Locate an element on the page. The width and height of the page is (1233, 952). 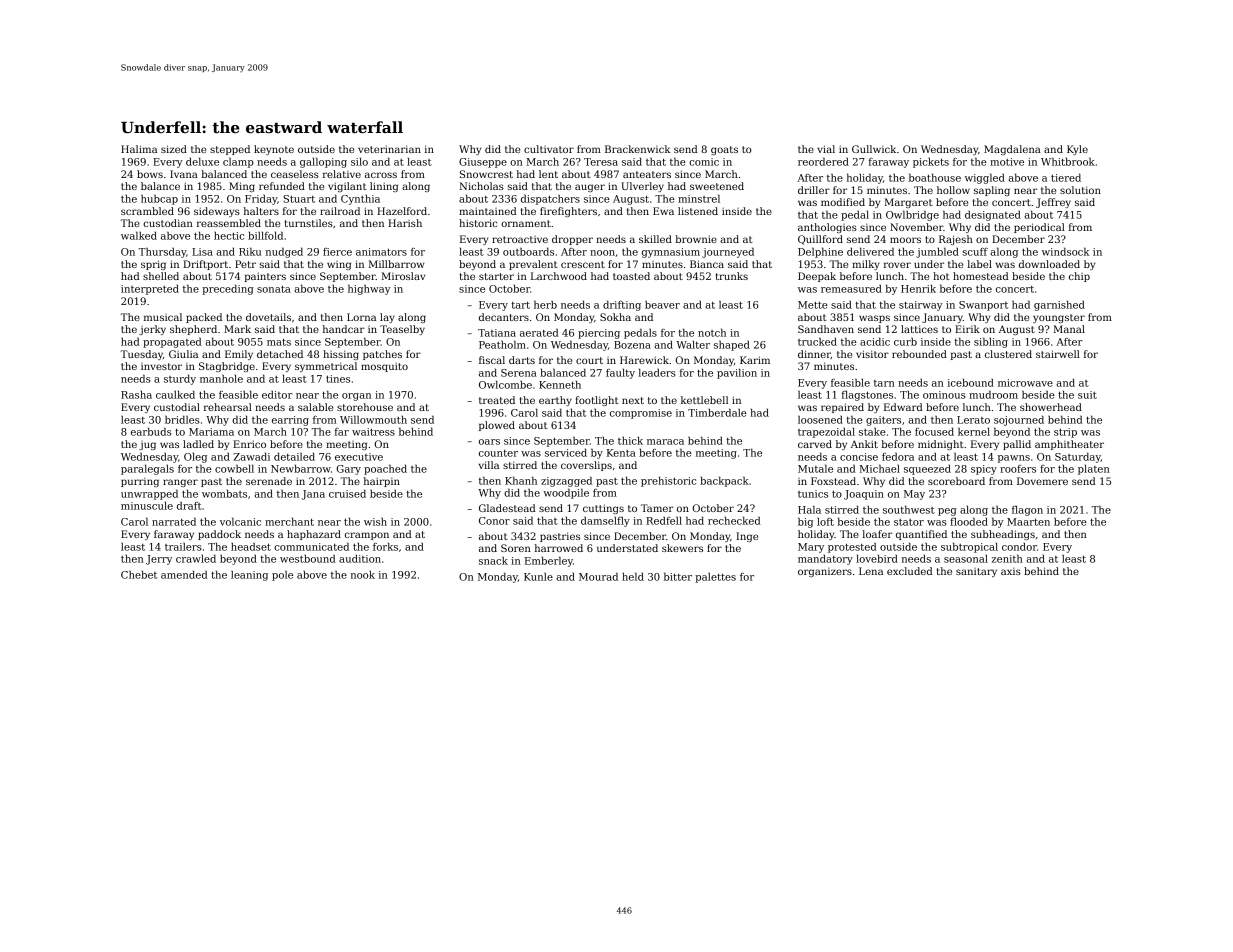
earbuds is located at coordinates (151, 431).
